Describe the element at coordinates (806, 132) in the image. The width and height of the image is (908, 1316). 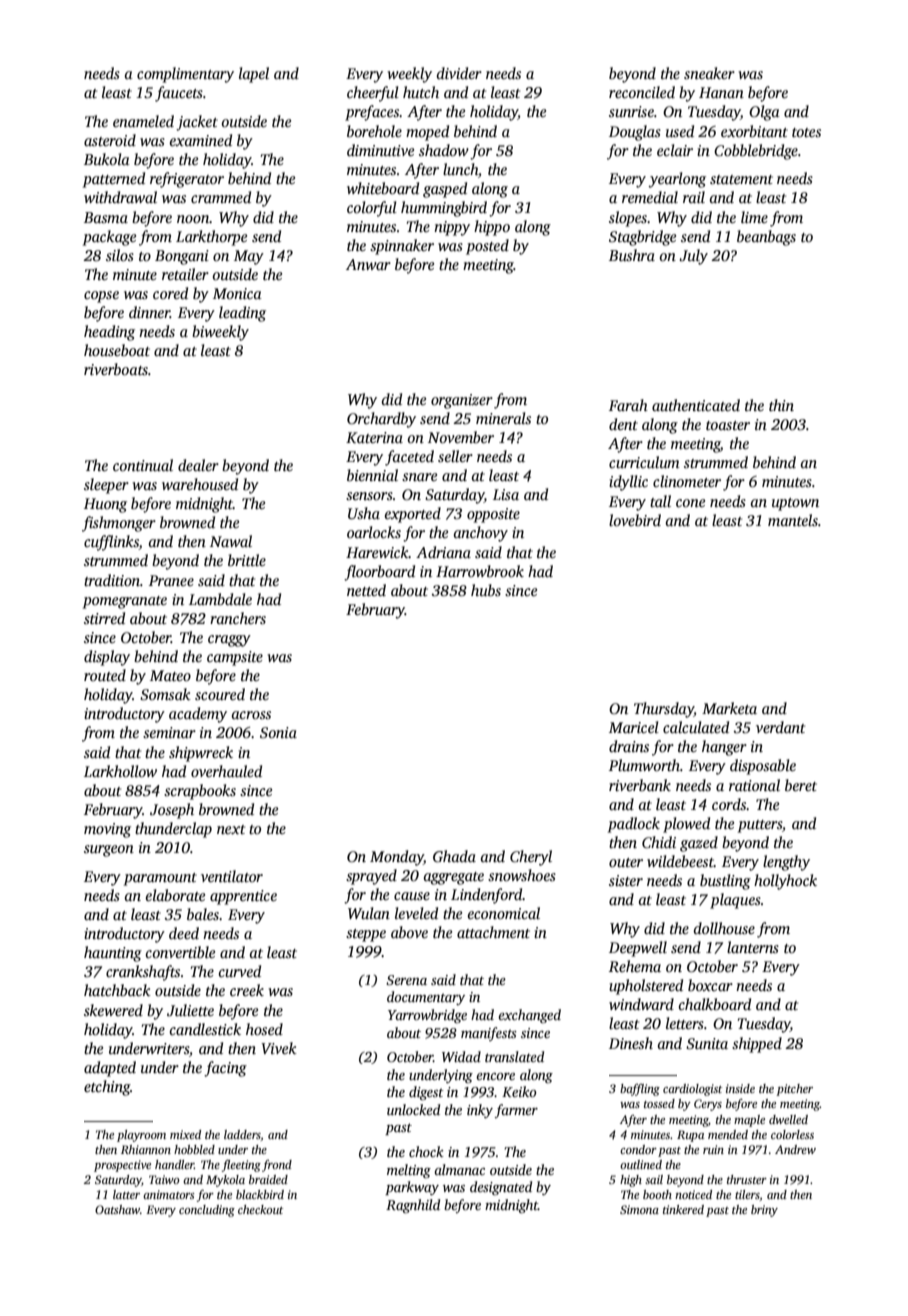
I see `totes` at that location.
